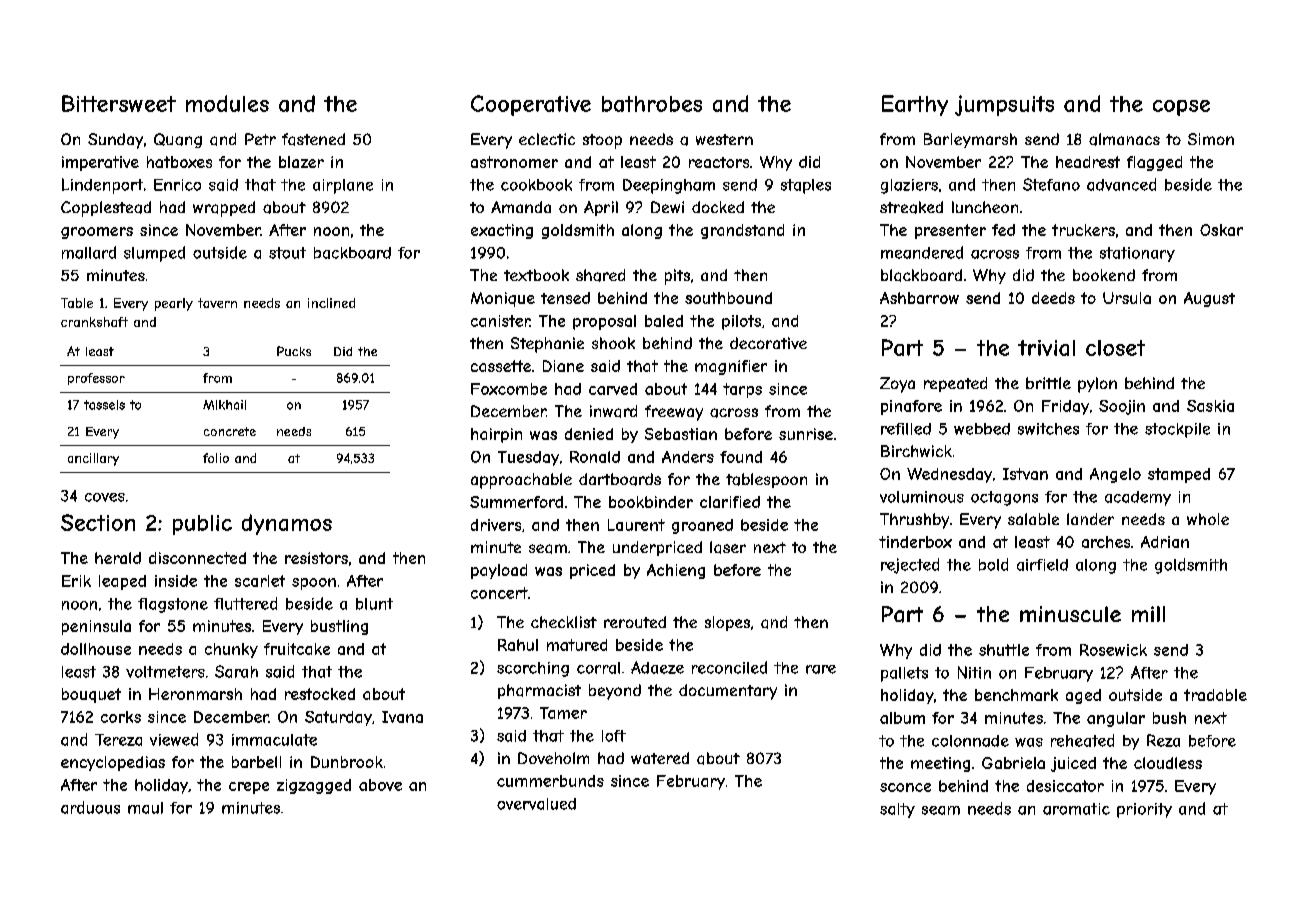  I want to click on sconce, so click(905, 787).
